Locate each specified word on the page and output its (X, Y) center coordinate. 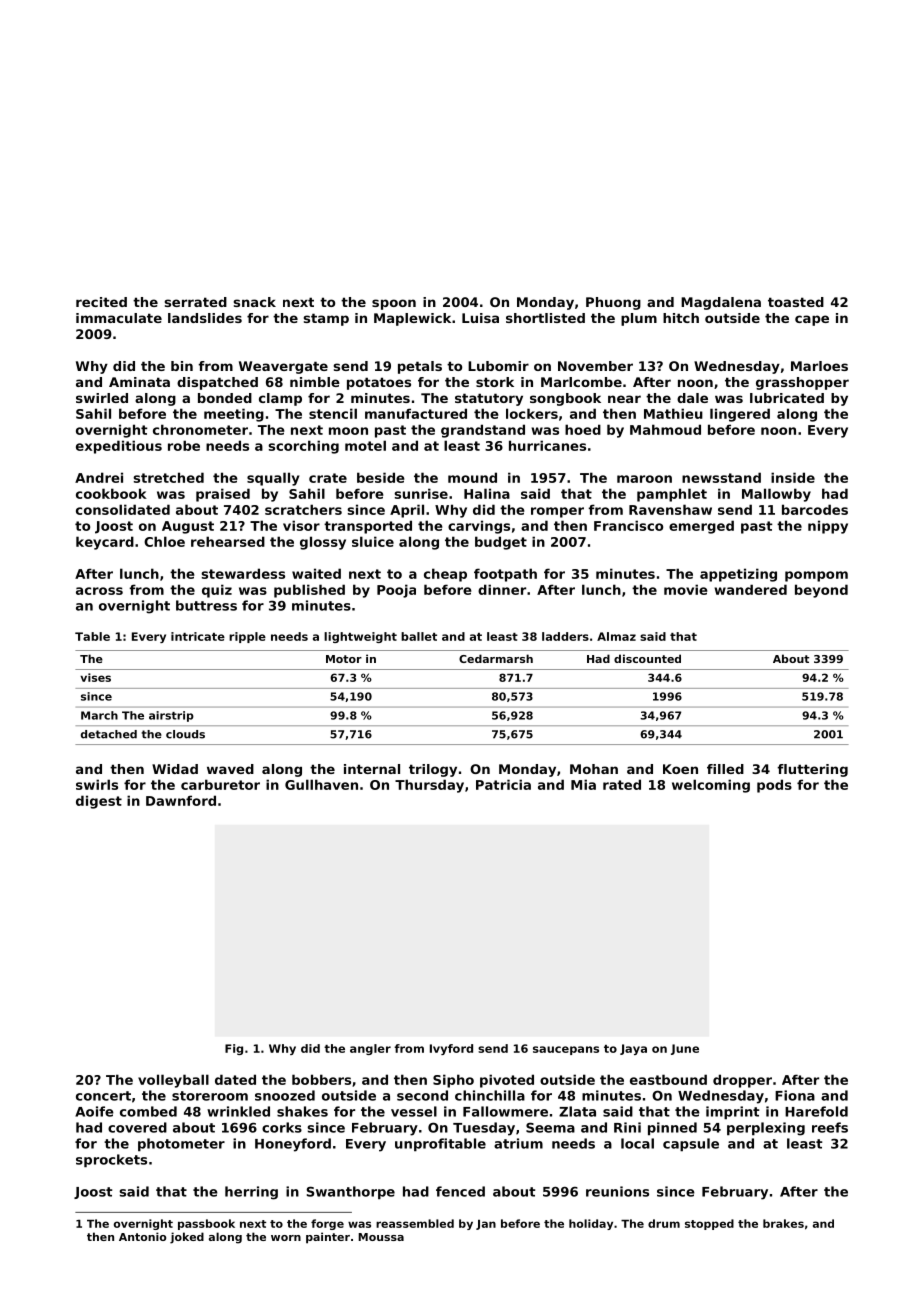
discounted (647, 658)
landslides (205, 318)
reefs (830, 1127)
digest (99, 802)
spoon (394, 304)
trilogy (433, 770)
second (422, 1095)
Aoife (94, 1111)
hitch (681, 318)
